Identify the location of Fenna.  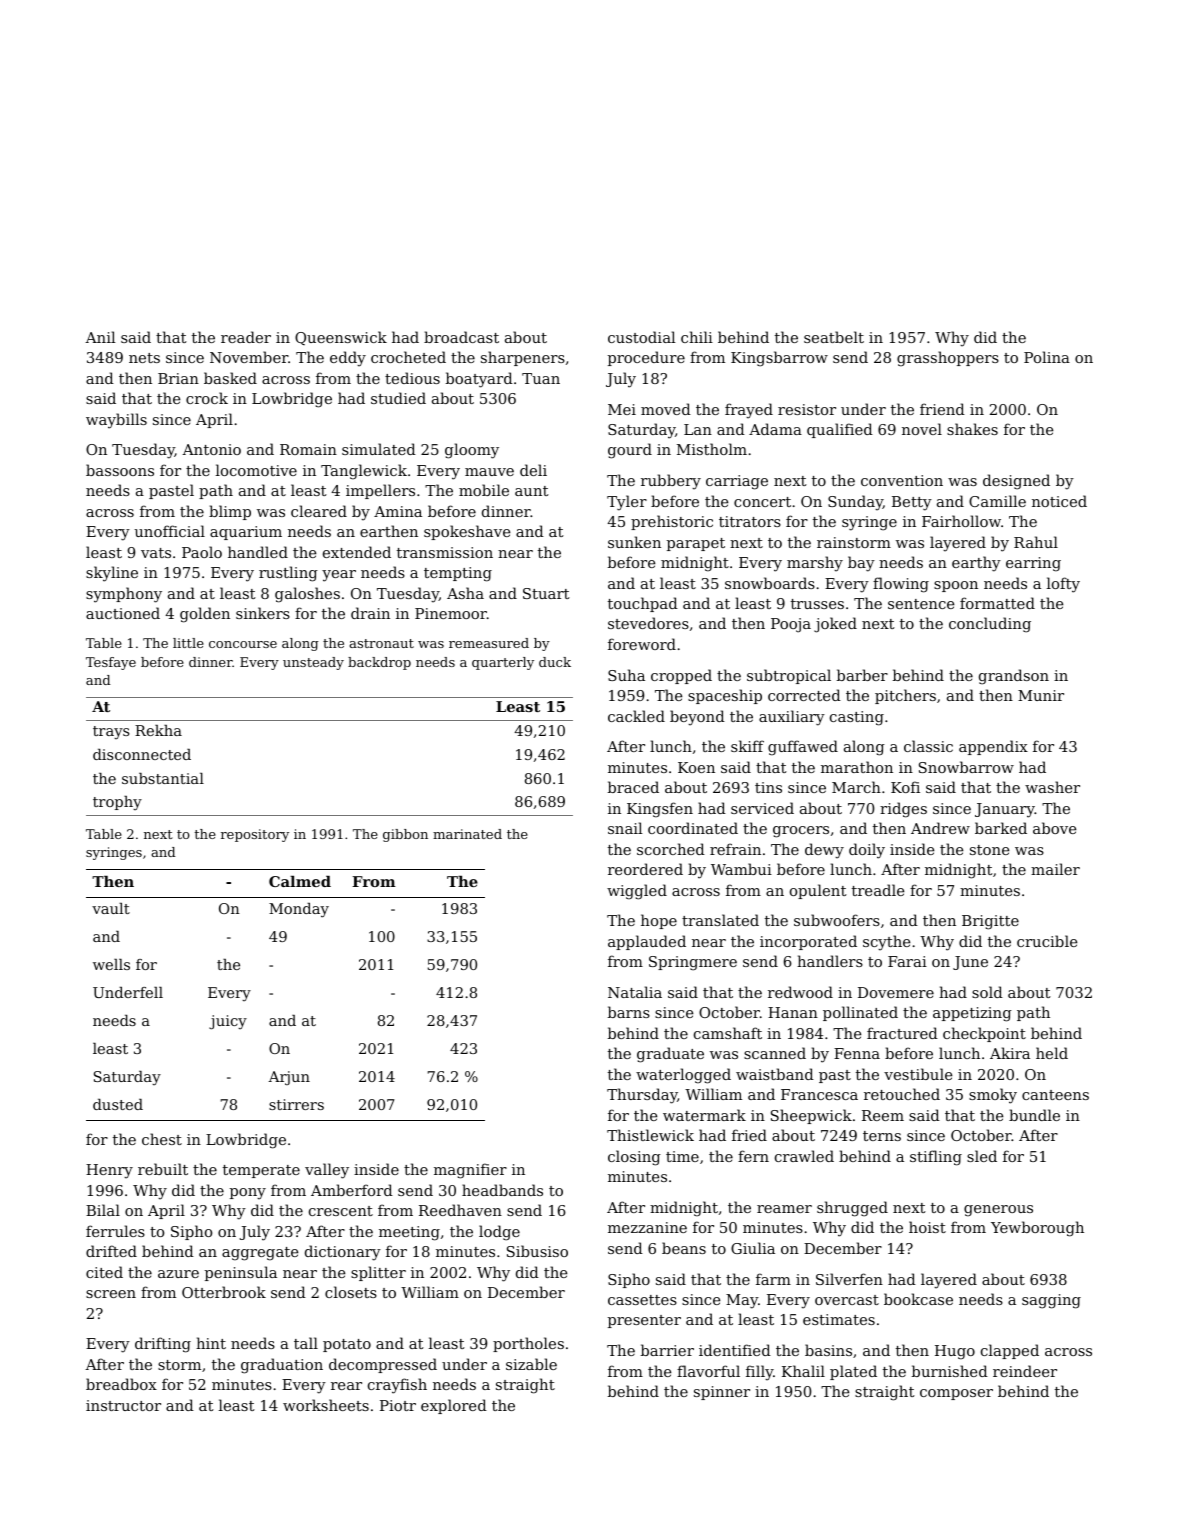
(857, 1053).
